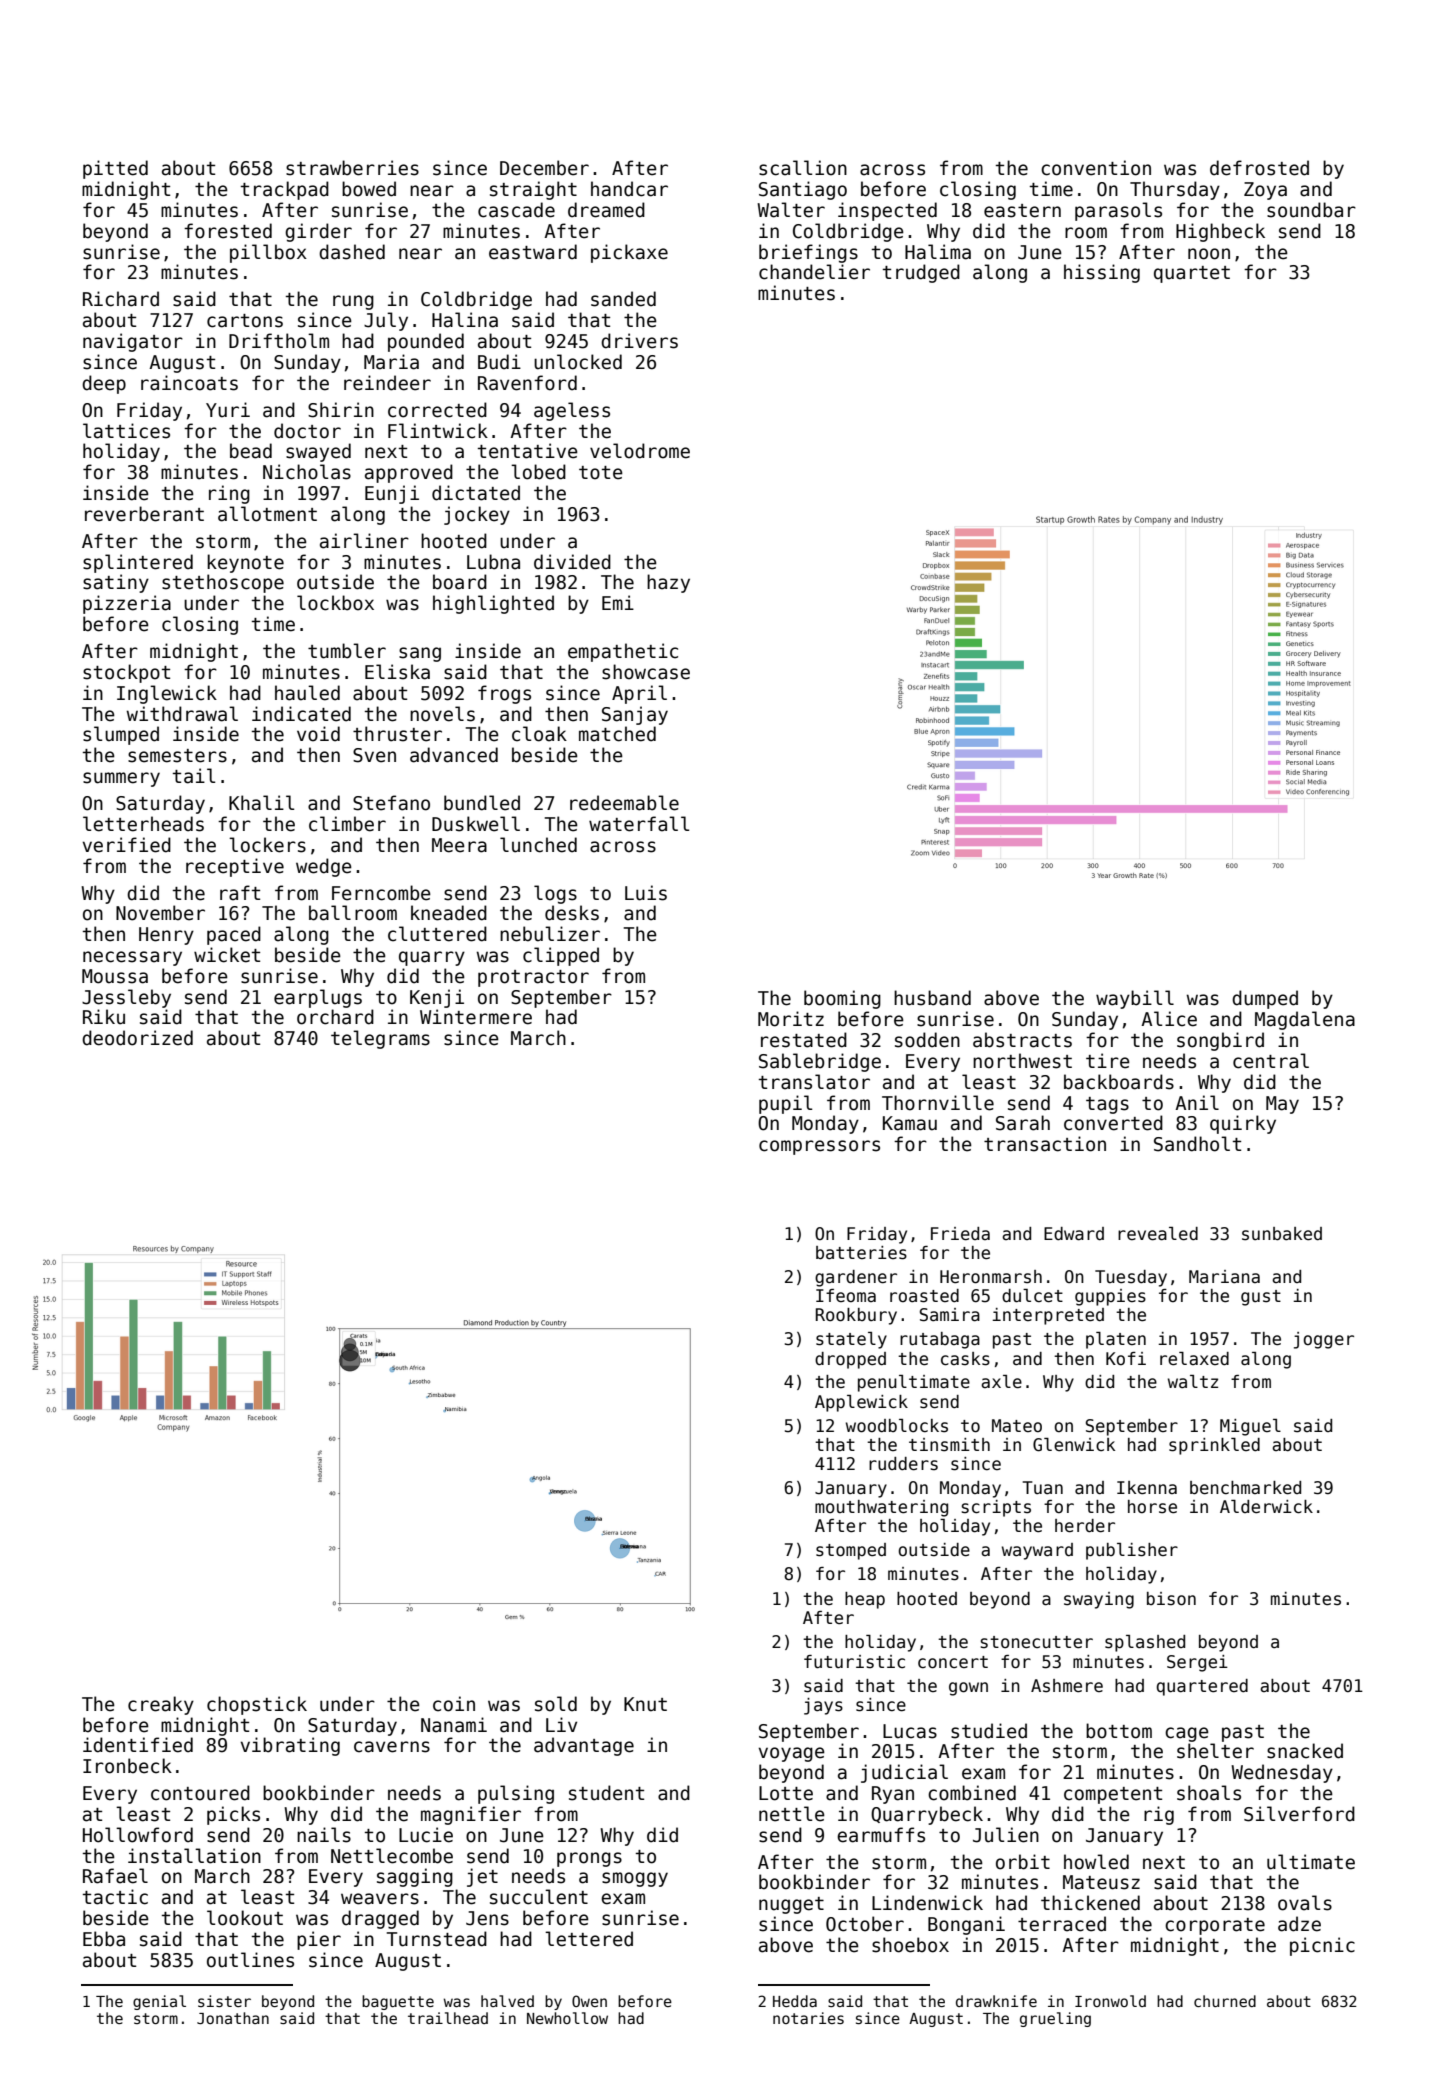 Image resolution: width=1450 pixels, height=2100 pixels. I want to click on Moritz, so click(791, 1019).
